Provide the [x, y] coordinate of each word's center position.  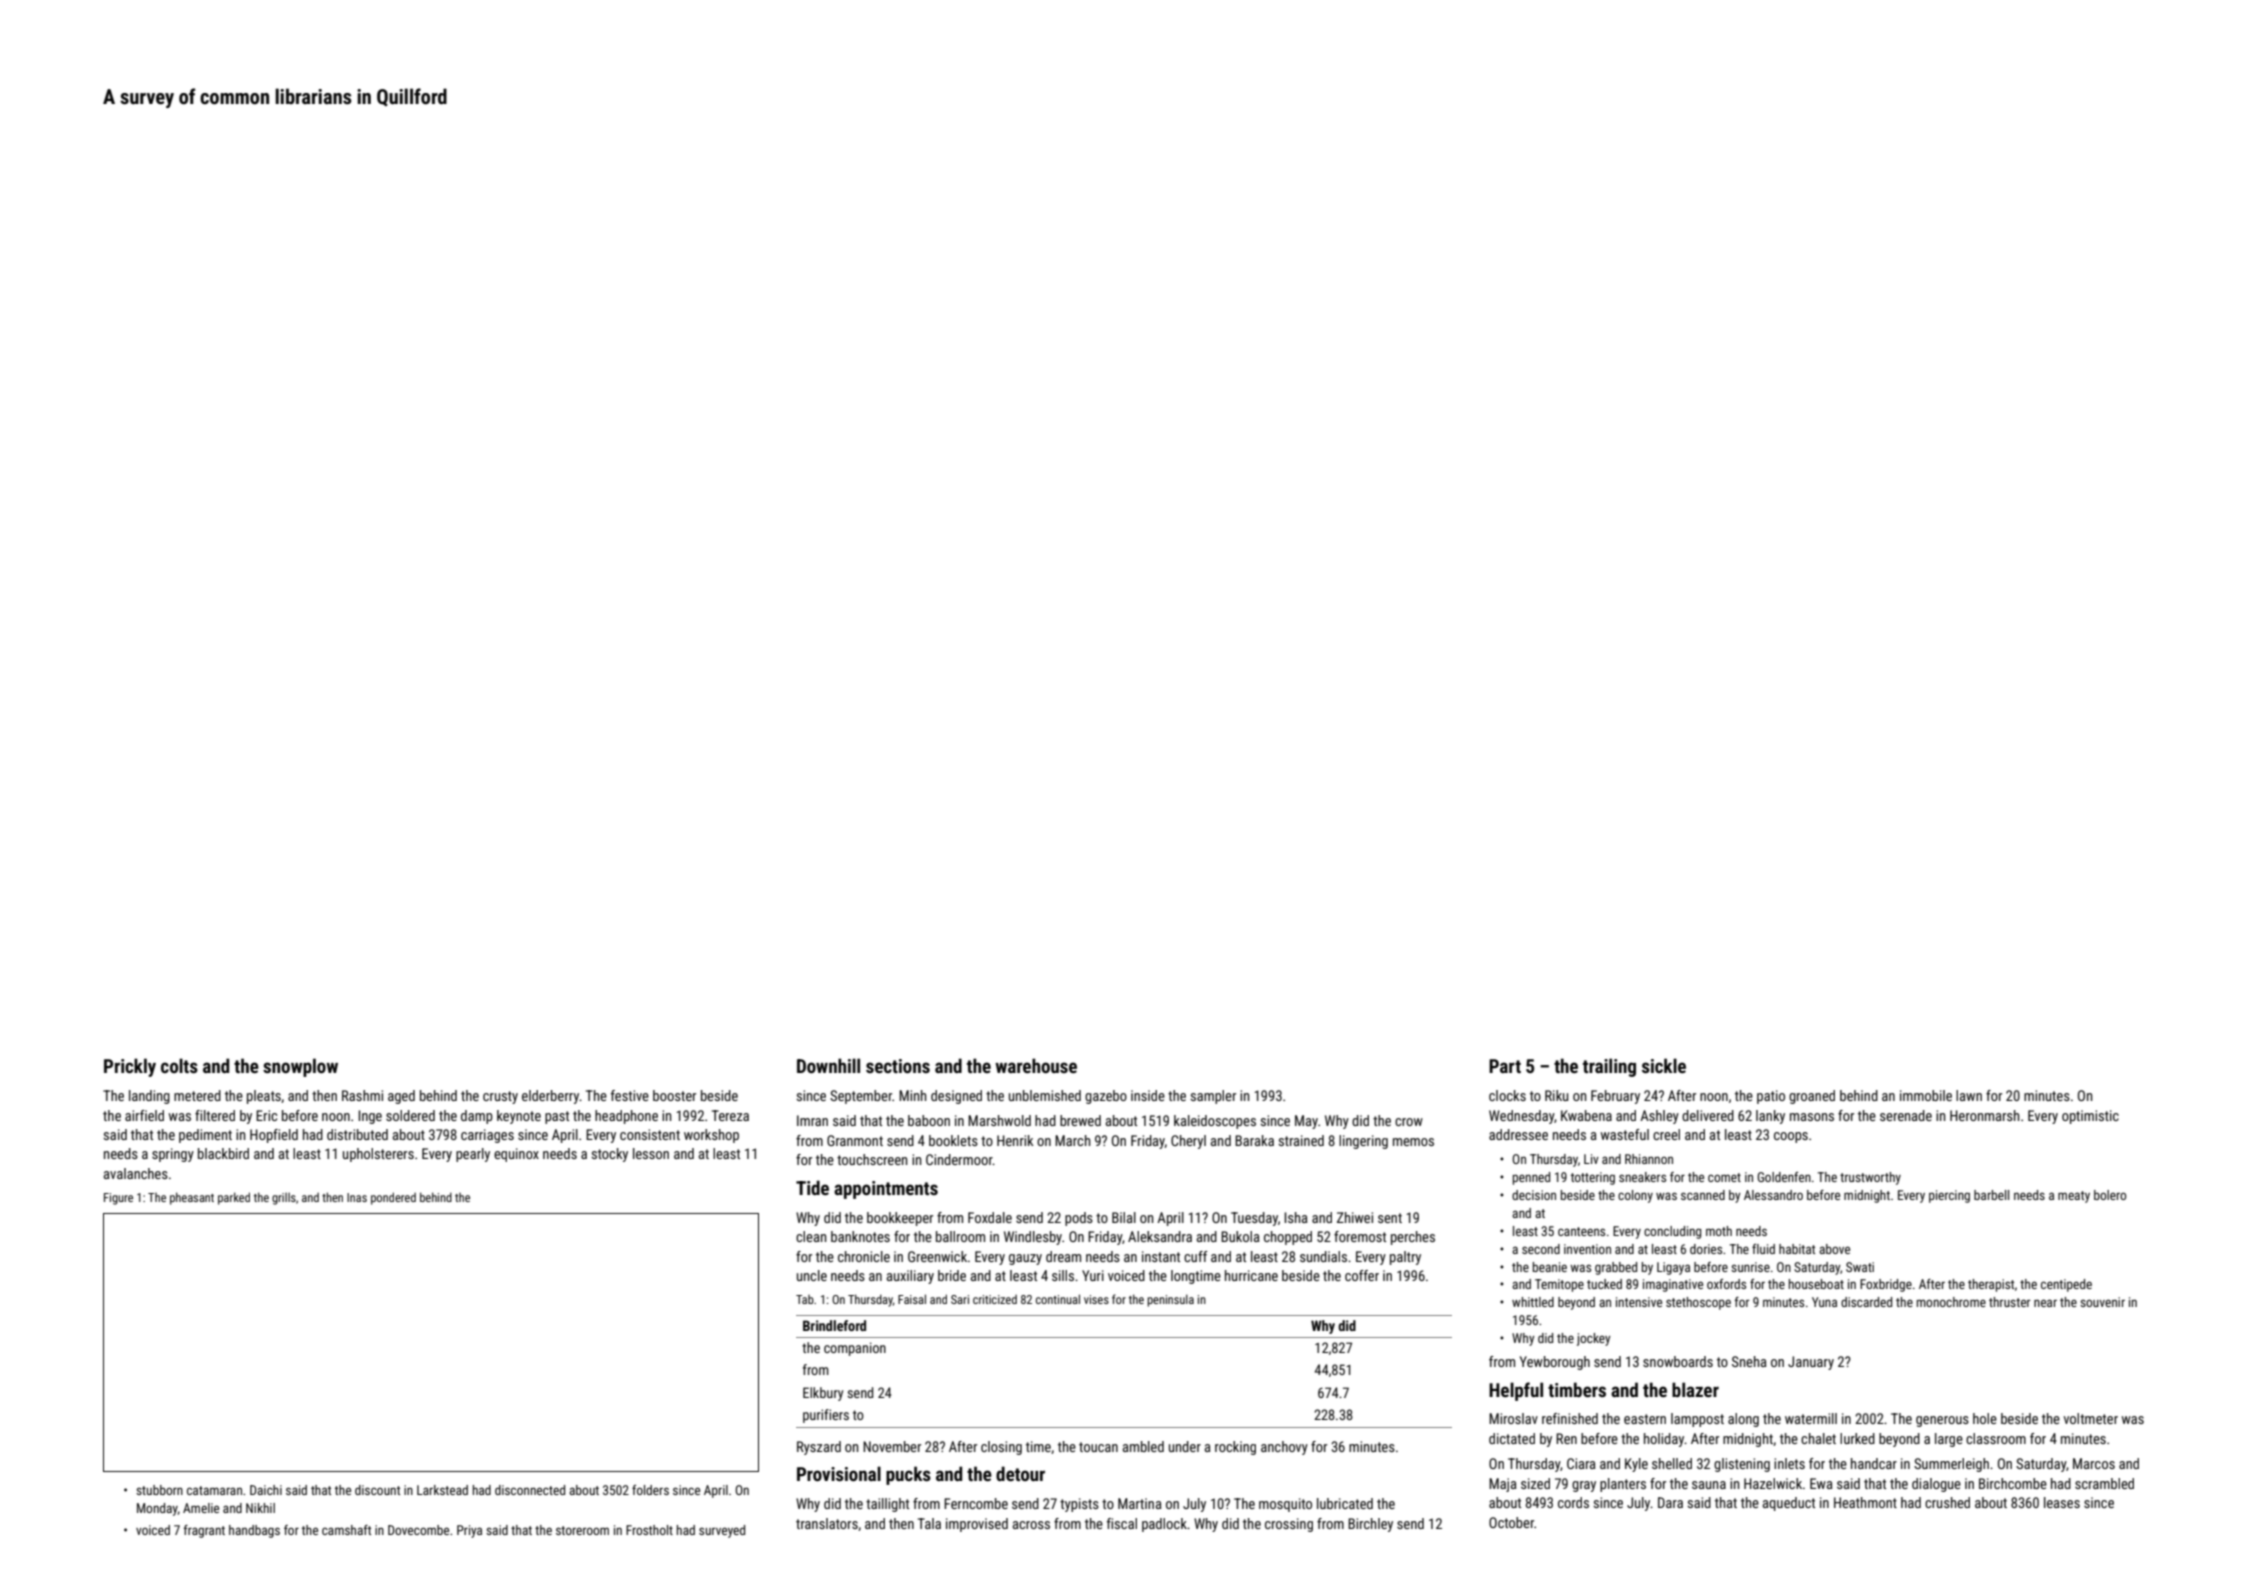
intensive [1639, 1302]
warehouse [1036, 1065]
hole [1985, 1418]
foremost [1360, 1236]
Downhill [828, 1065]
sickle [1664, 1065]
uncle [812, 1275]
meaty [2074, 1197]
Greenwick [937, 1256]
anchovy [1284, 1448]
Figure [118, 1199]
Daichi [266, 1490]
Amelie [201, 1508]
